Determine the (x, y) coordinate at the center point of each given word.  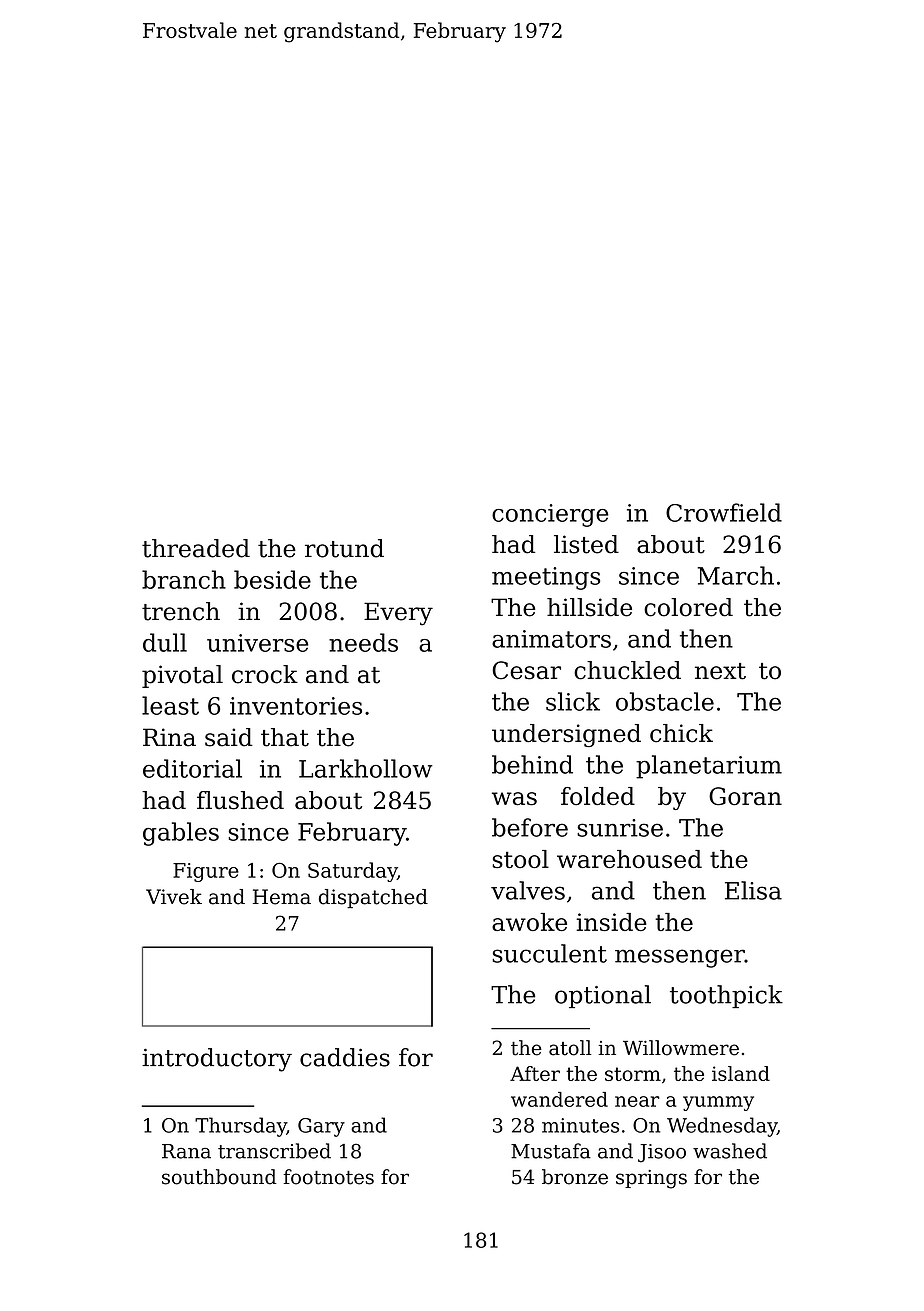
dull (165, 642)
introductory (217, 1060)
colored (688, 607)
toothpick (726, 996)
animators (551, 639)
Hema (282, 897)
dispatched (373, 898)
